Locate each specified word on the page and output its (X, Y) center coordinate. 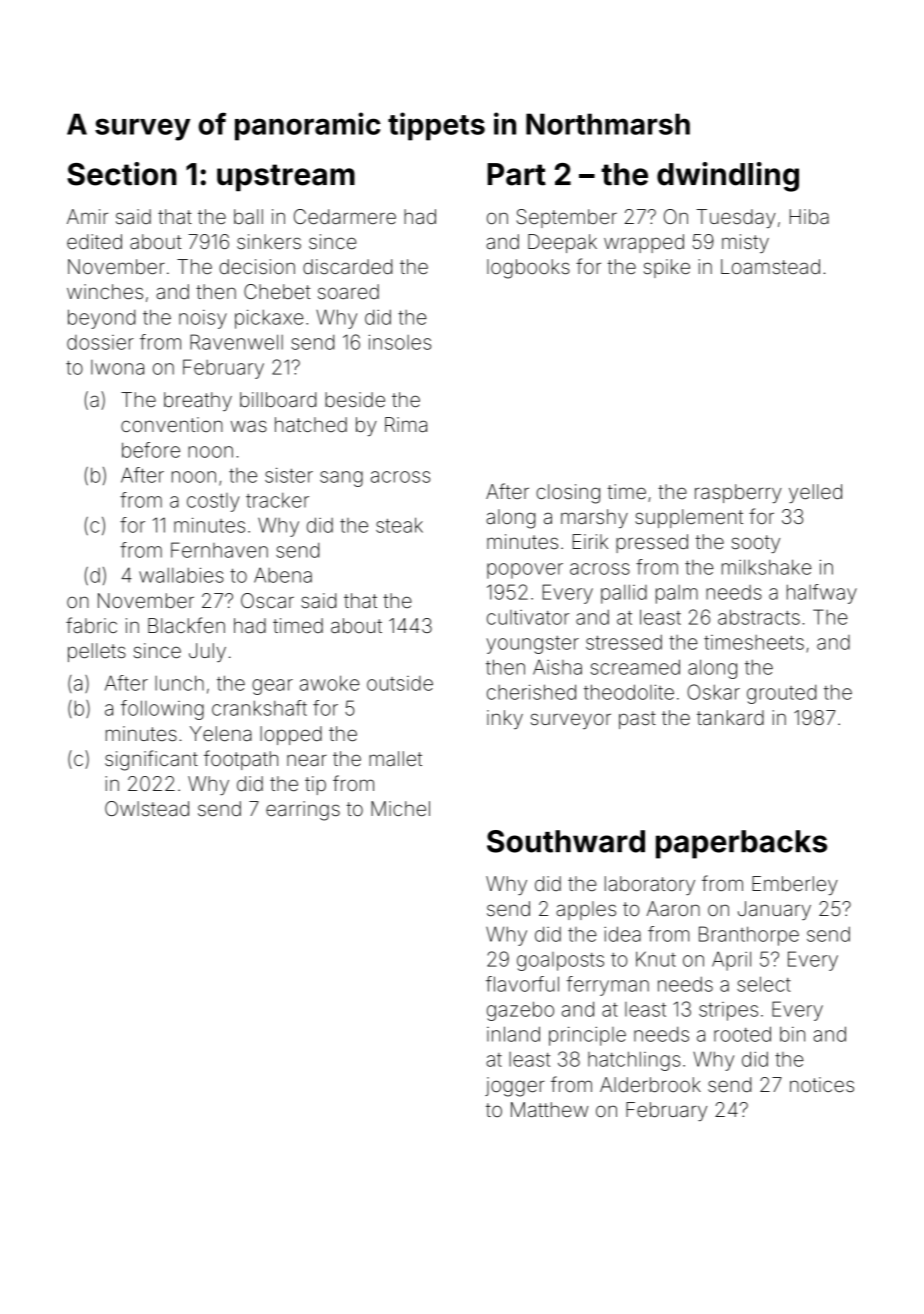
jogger (515, 1087)
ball (248, 216)
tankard (730, 717)
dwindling (728, 177)
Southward (566, 841)
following (162, 710)
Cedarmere (345, 216)
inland (513, 1034)
